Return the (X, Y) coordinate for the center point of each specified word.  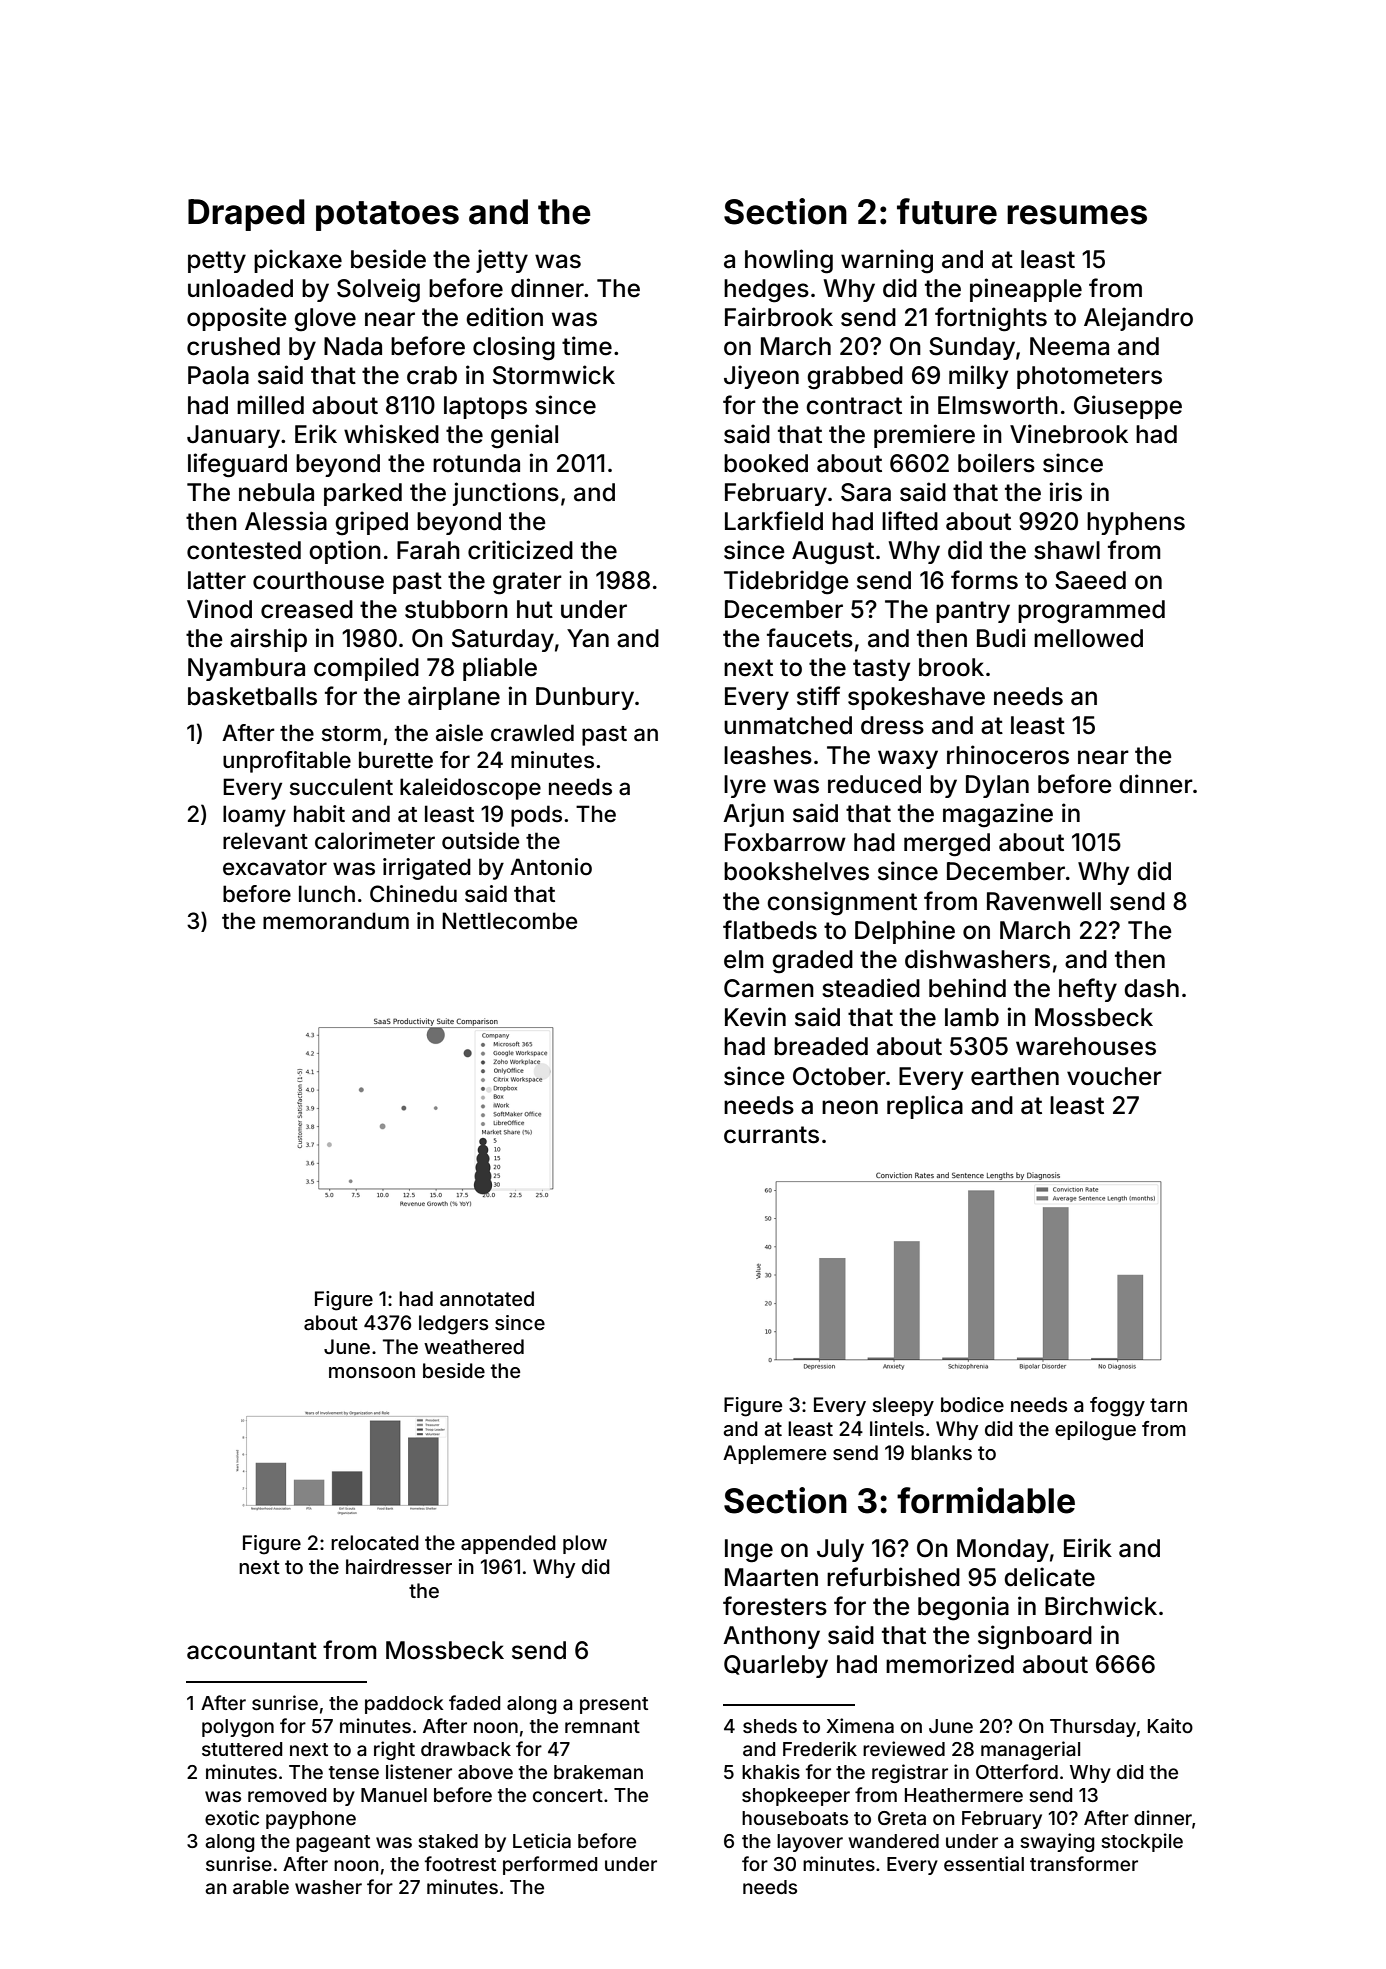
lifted (910, 521)
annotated (487, 1298)
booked (766, 463)
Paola (218, 375)
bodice (972, 1404)
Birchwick (1101, 1606)
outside (480, 841)
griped (371, 523)
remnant (602, 1726)
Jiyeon (761, 377)
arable (261, 1887)
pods (536, 816)
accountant (252, 1651)
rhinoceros (1008, 755)
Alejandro (1138, 319)
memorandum (336, 921)
